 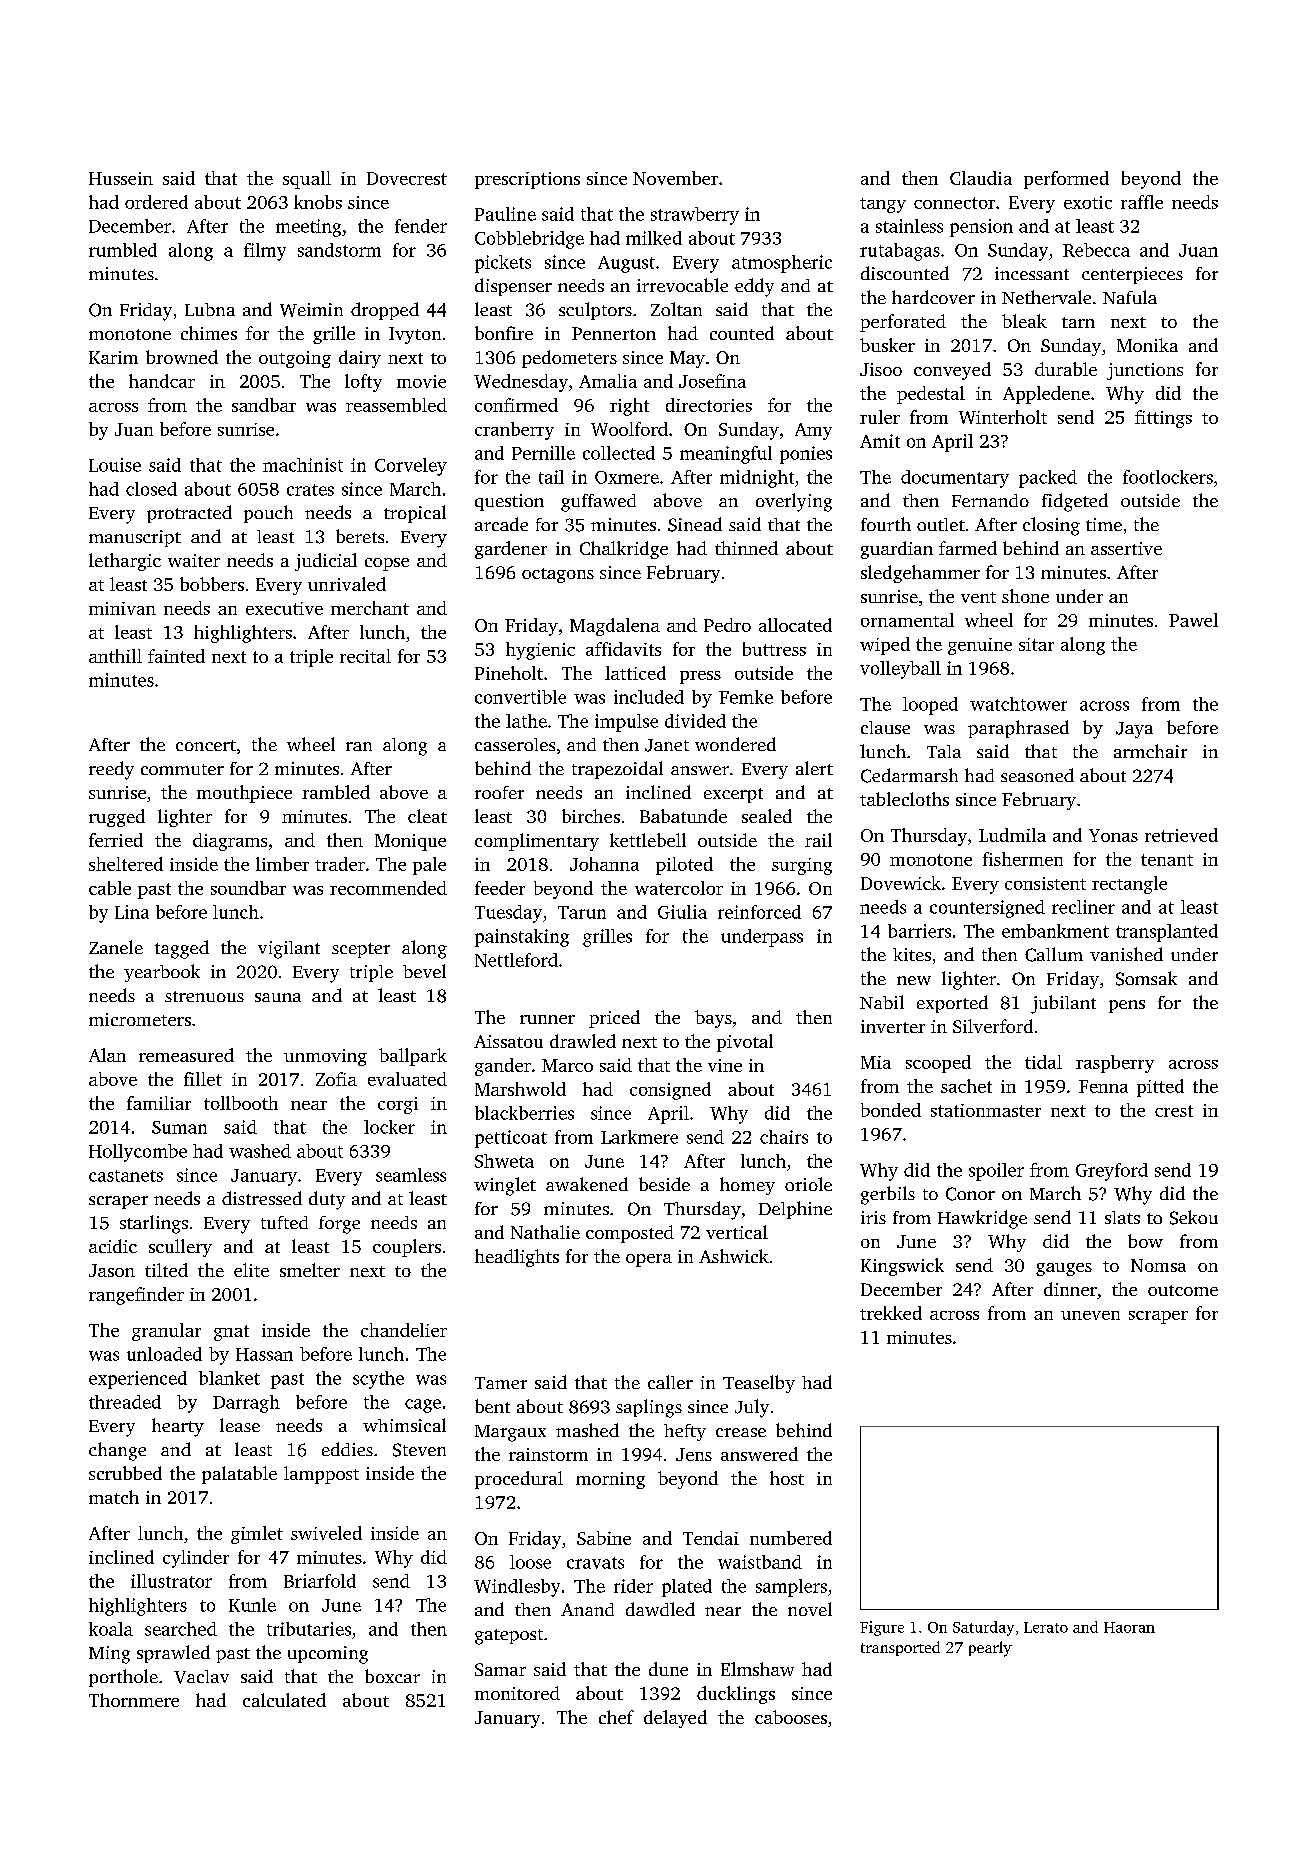 I want to click on November, so click(x=675, y=178).
